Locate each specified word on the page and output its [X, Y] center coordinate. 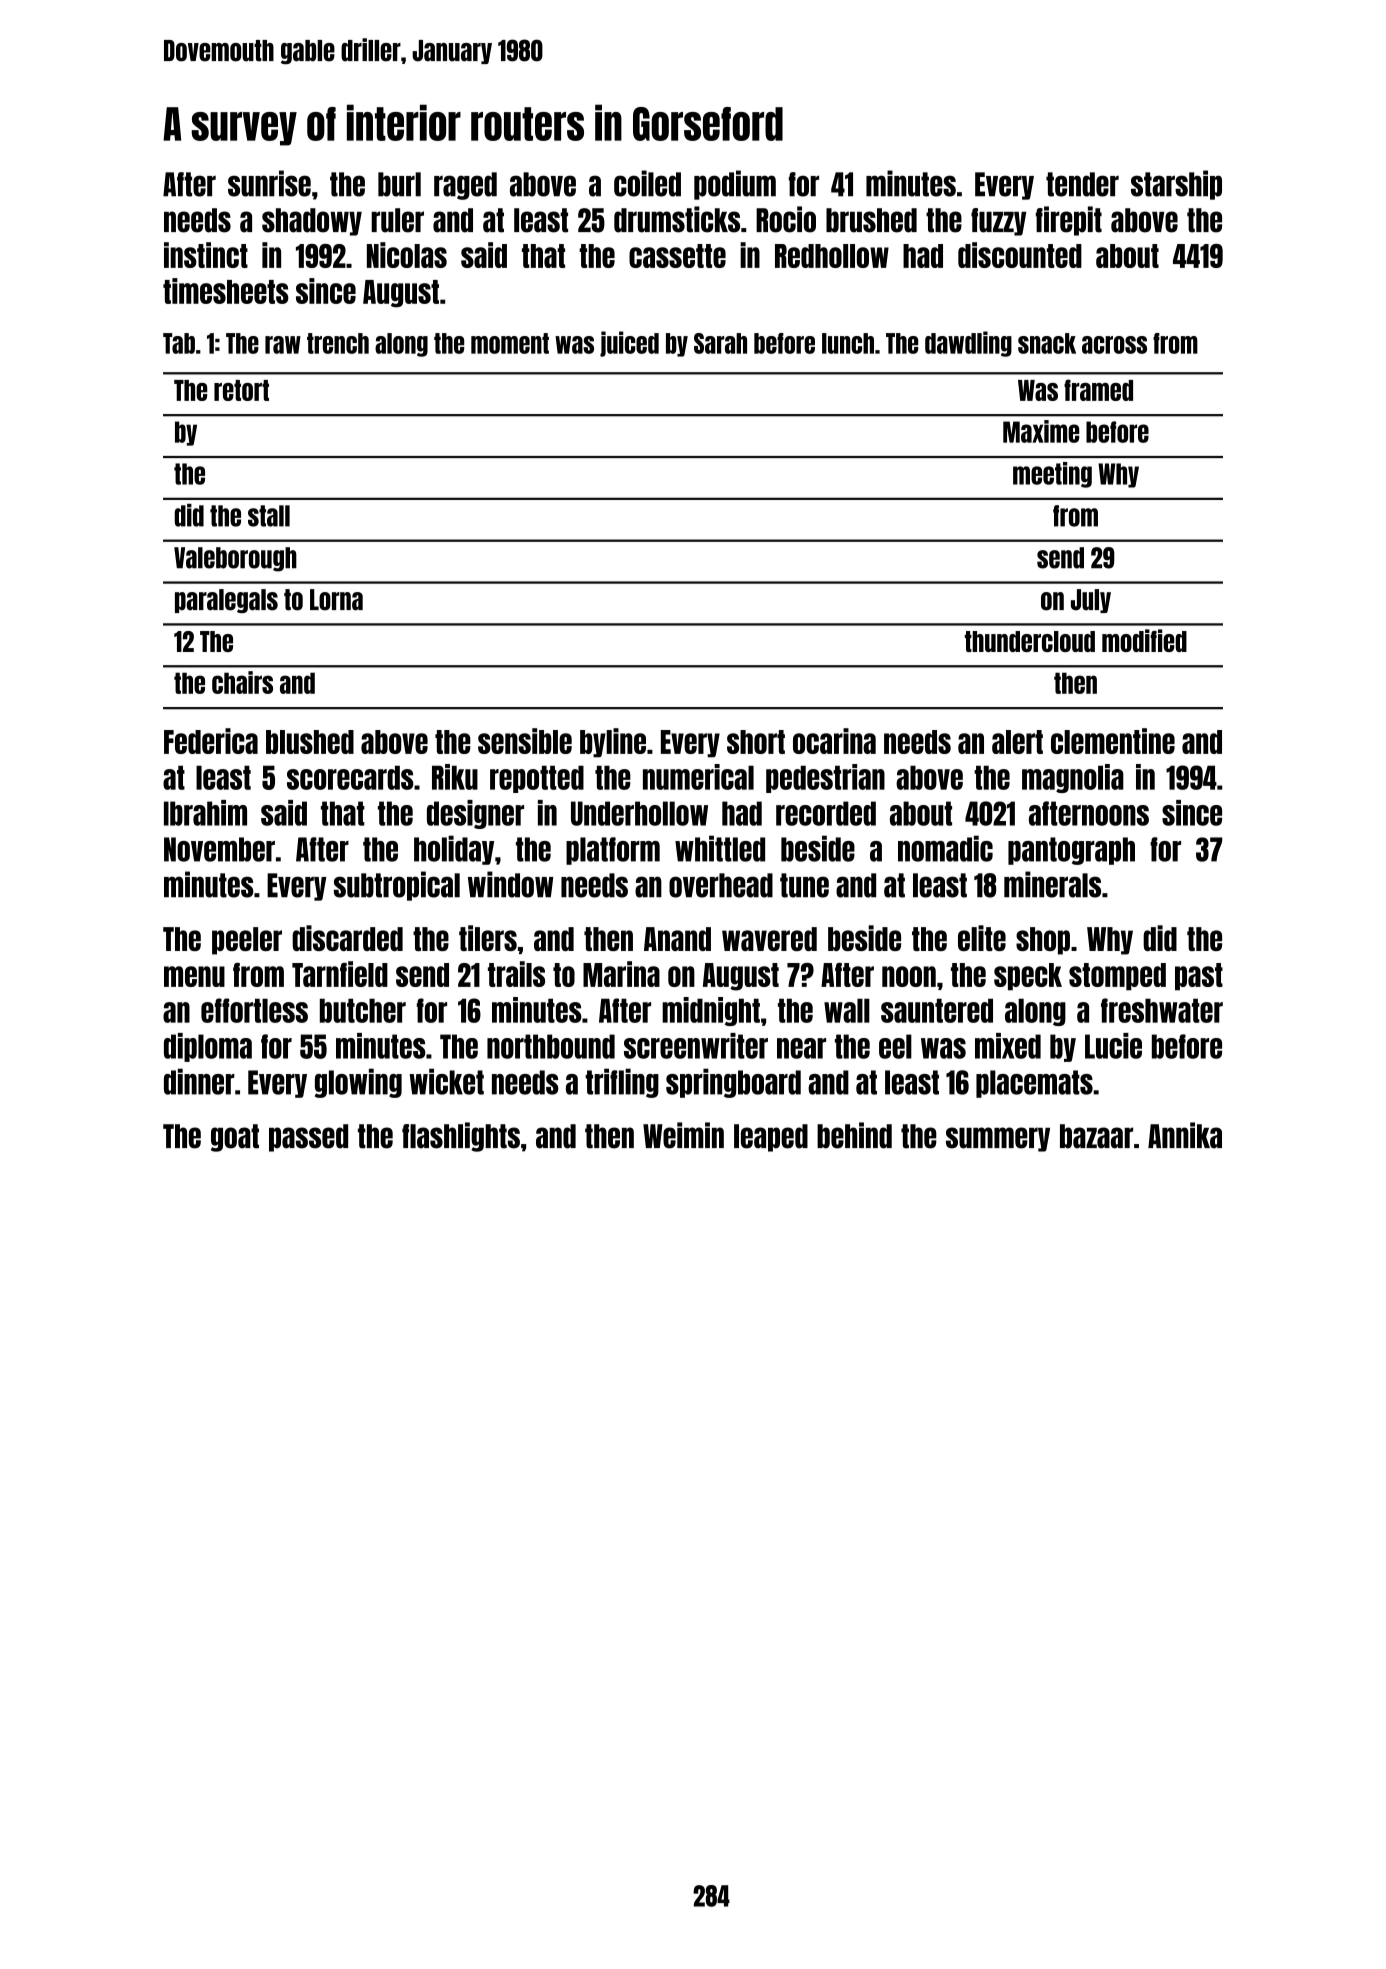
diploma [208, 1047]
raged [465, 186]
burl [399, 184]
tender [1082, 184]
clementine [1113, 741]
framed [1098, 390]
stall [269, 516]
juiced [629, 344]
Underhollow [639, 813]
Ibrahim [205, 813]
